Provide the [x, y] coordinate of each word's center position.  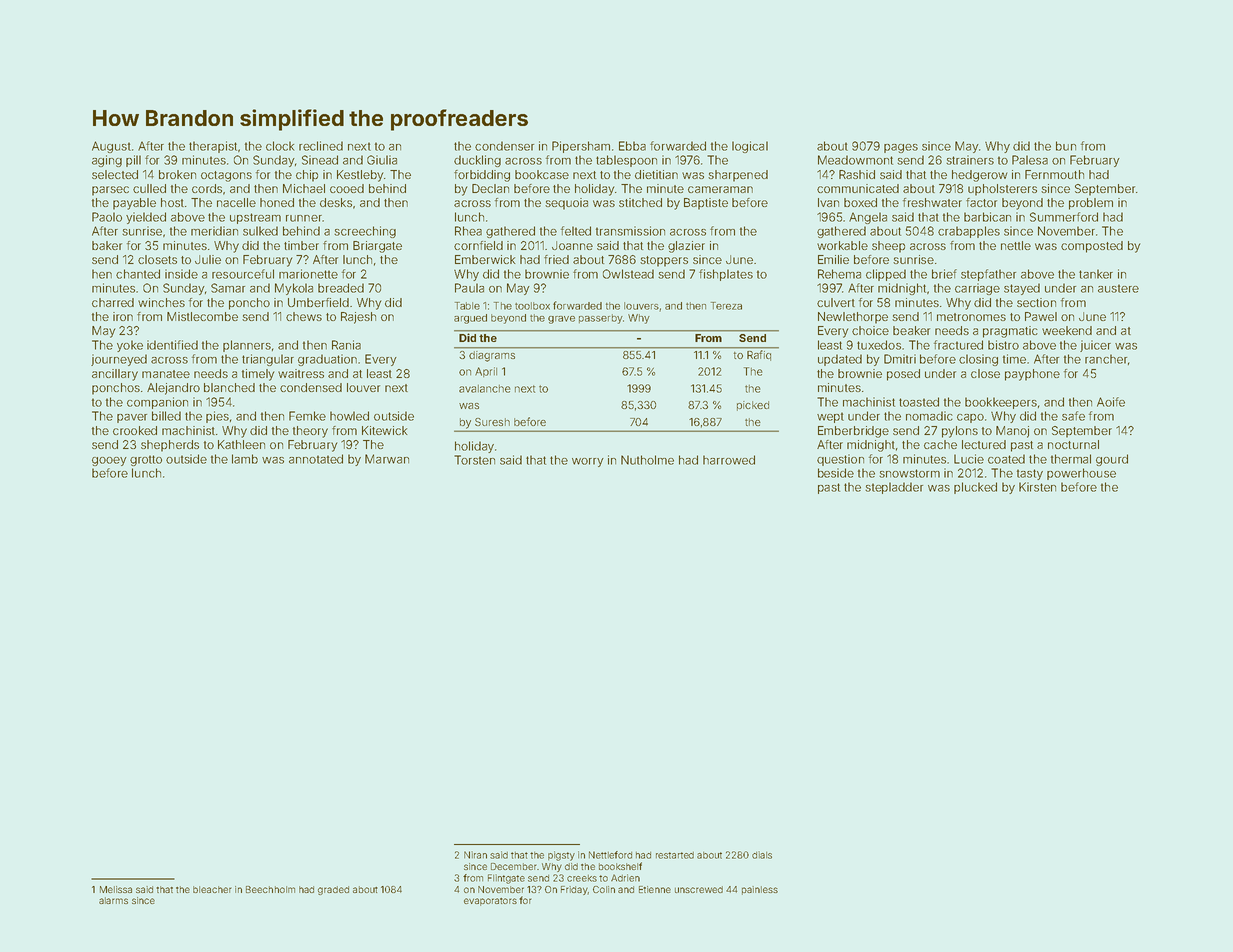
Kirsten [1037, 487]
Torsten [474, 460]
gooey [109, 461]
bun [1066, 146]
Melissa [116, 889]
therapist [213, 147]
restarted [675, 855]
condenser [504, 146]
